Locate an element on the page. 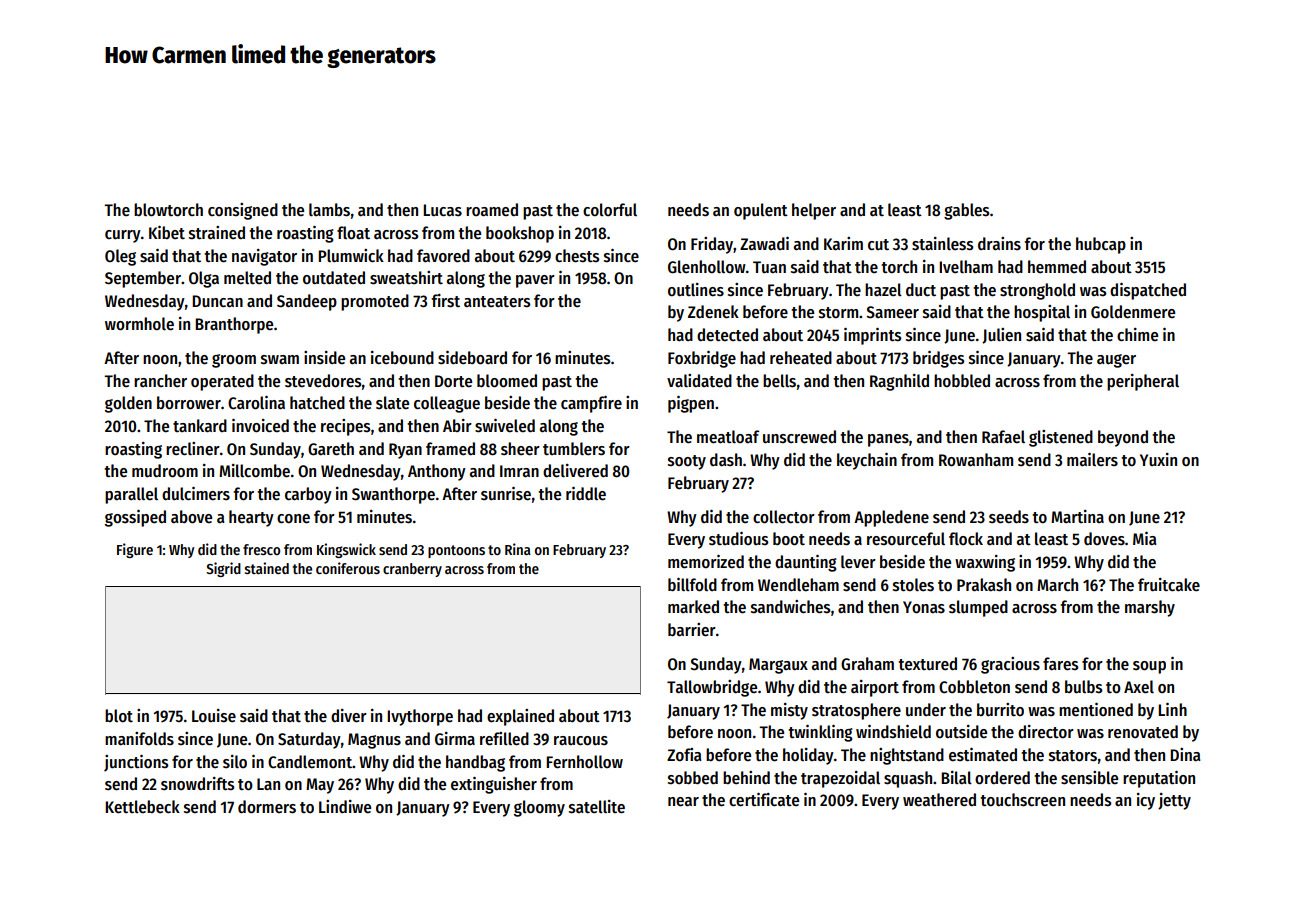 The height and width of the document is (924, 1308). gables is located at coordinates (966, 211).
